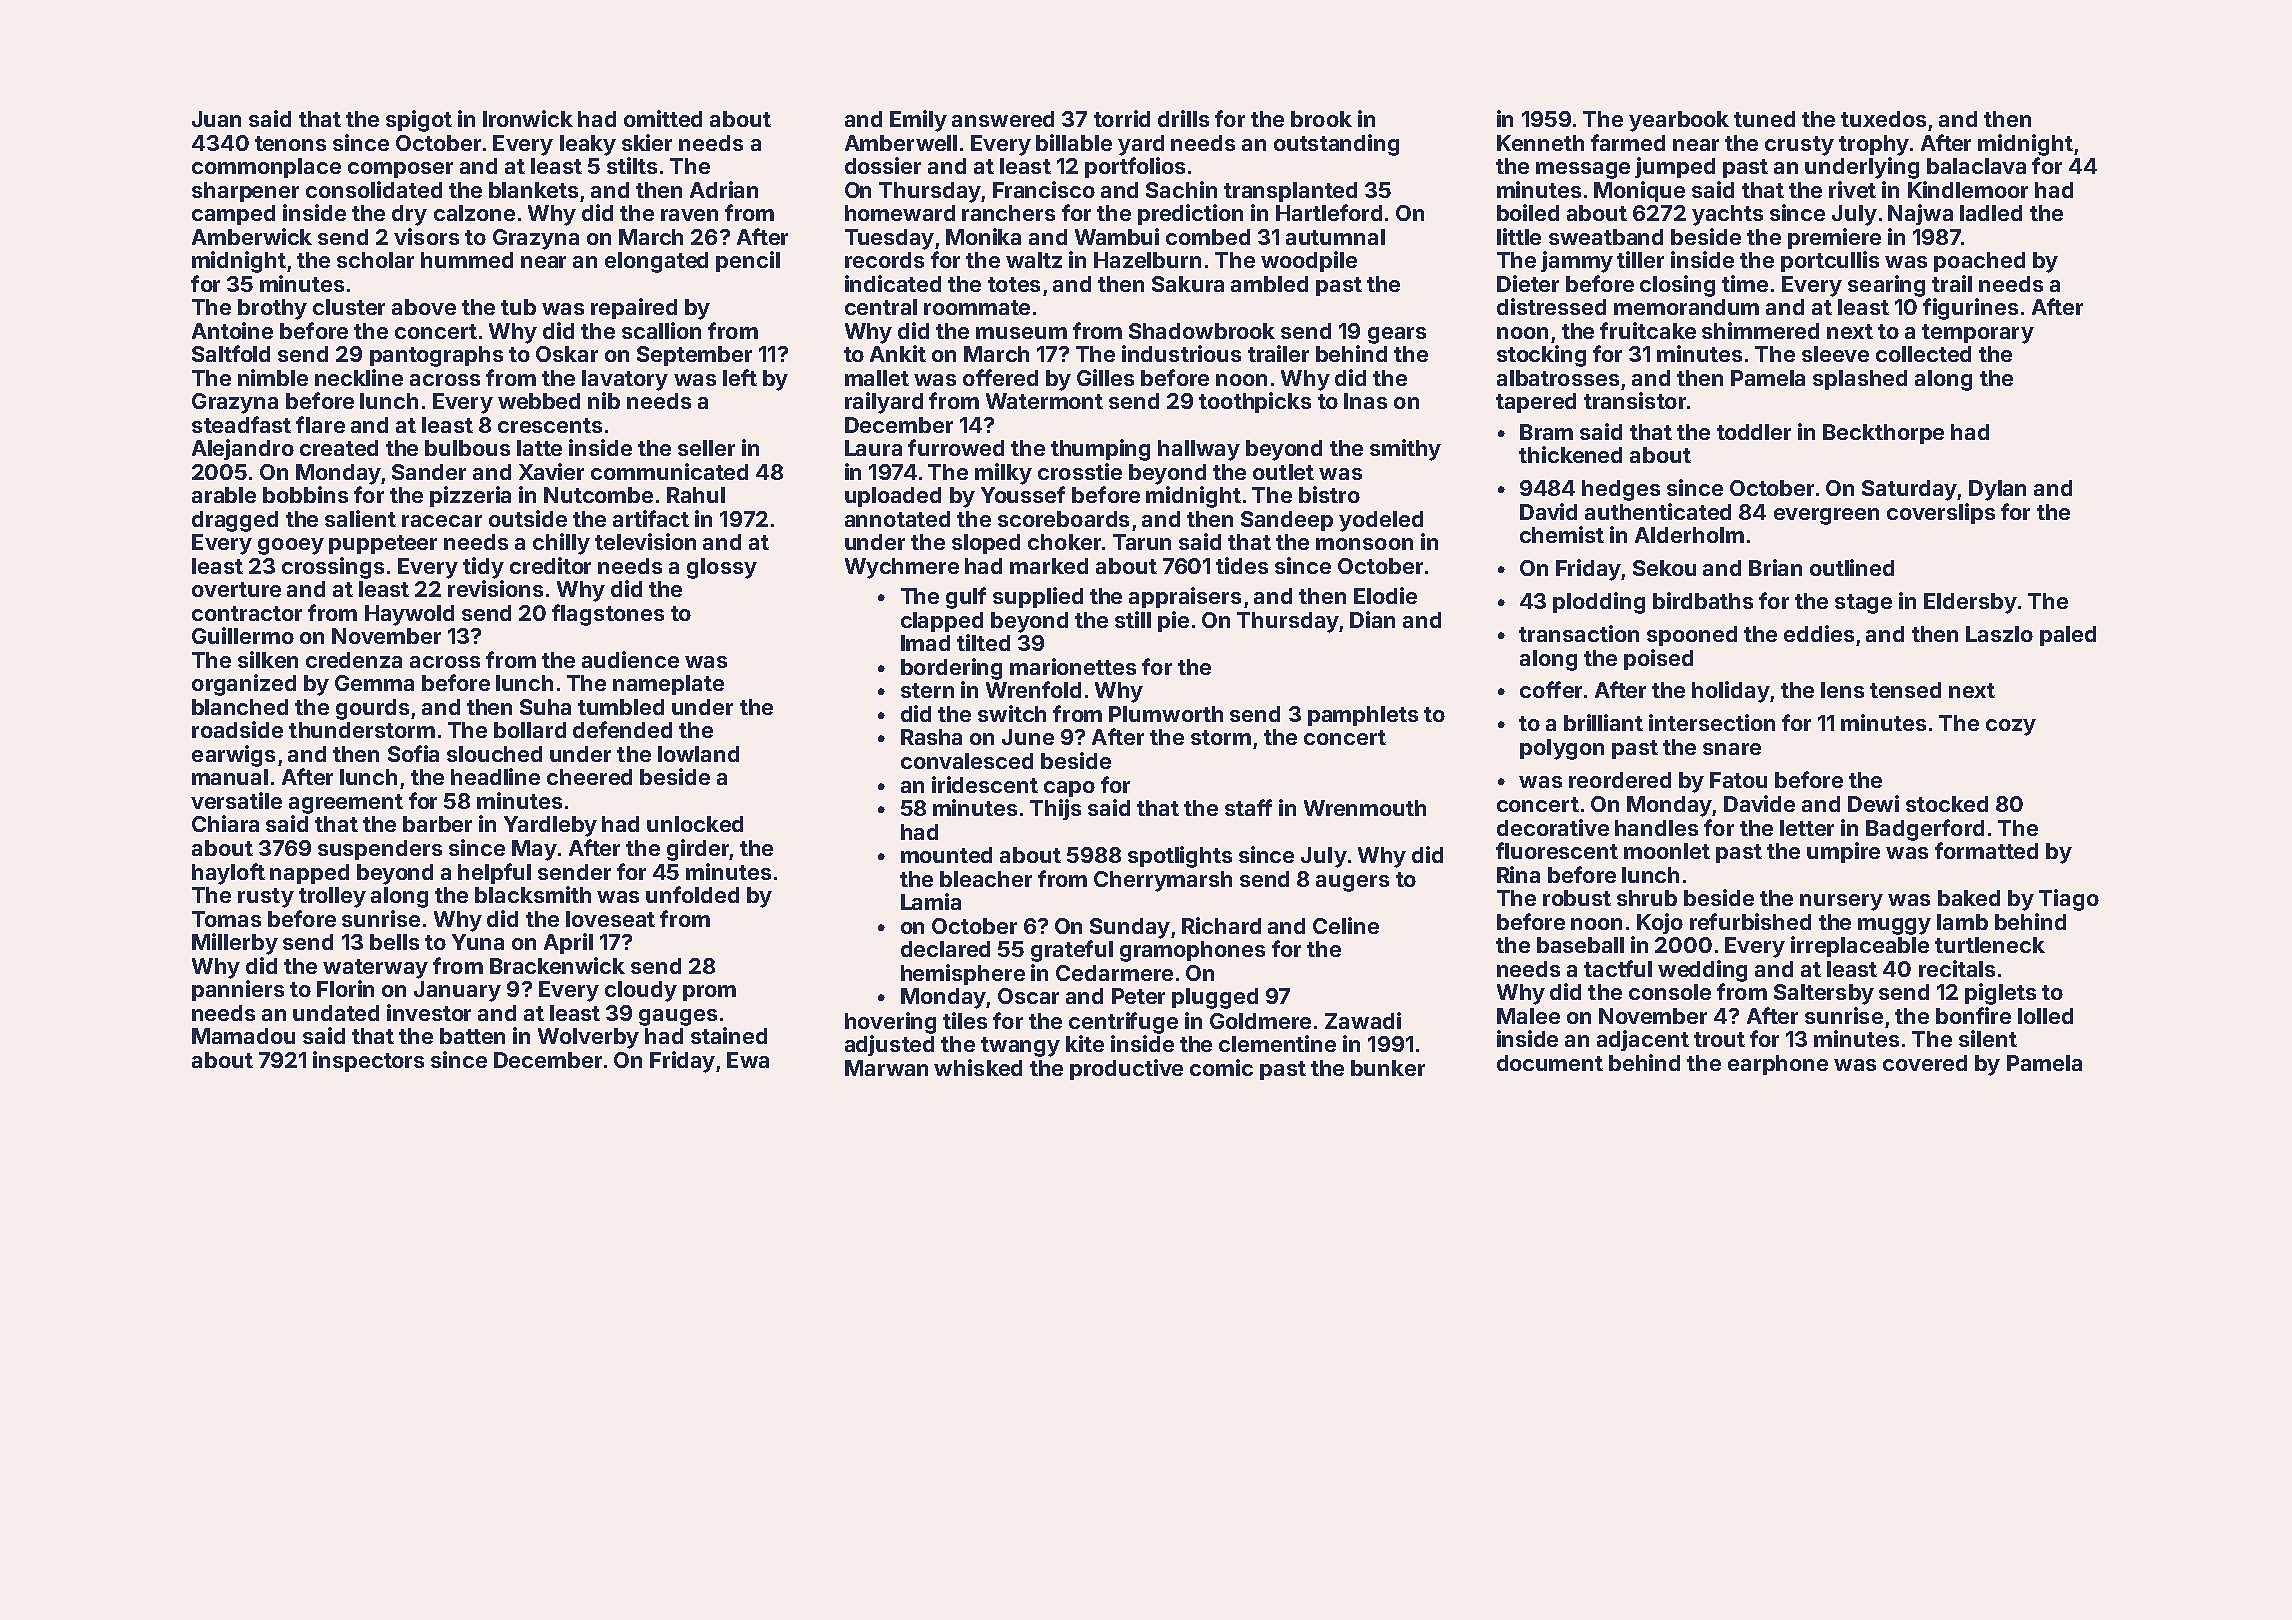 This screenshot has width=2292, height=1620. What do you see at coordinates (1290, 192) in the screenshot?
I see `transplanted` at bounding box center [1290, 192].
